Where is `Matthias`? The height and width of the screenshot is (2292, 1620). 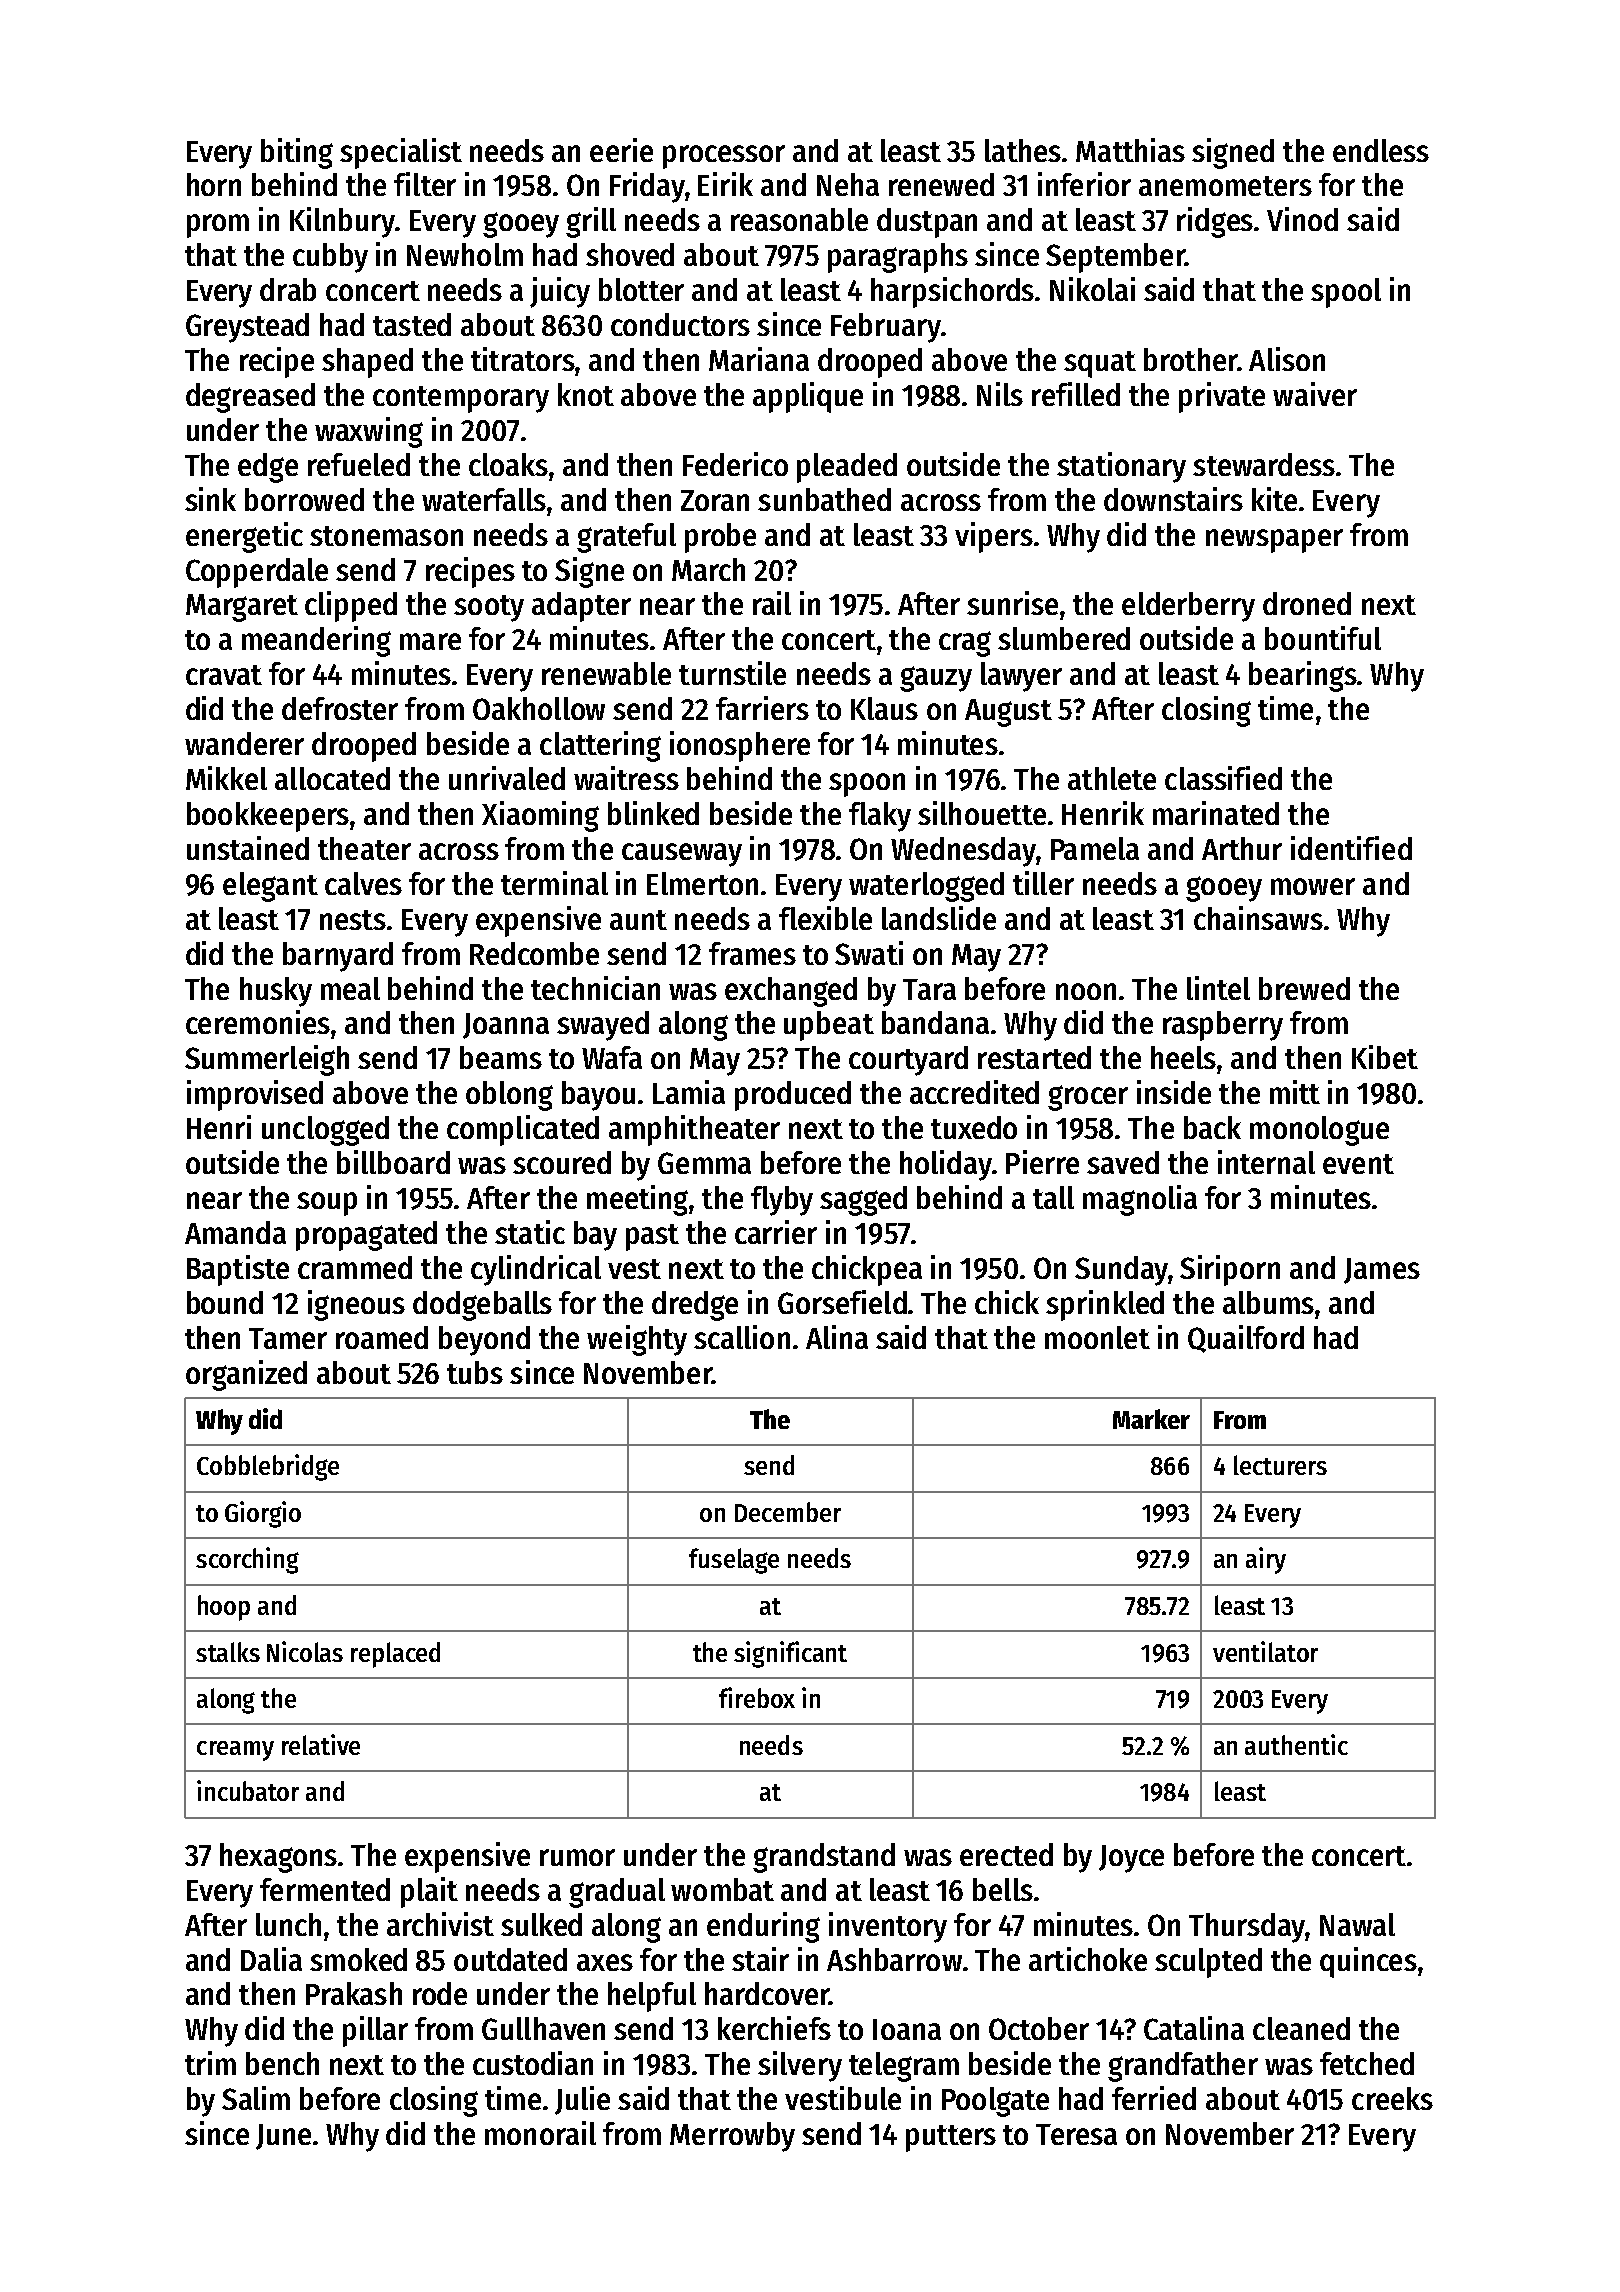 Matthias is located at coordinates (1130, 150).
